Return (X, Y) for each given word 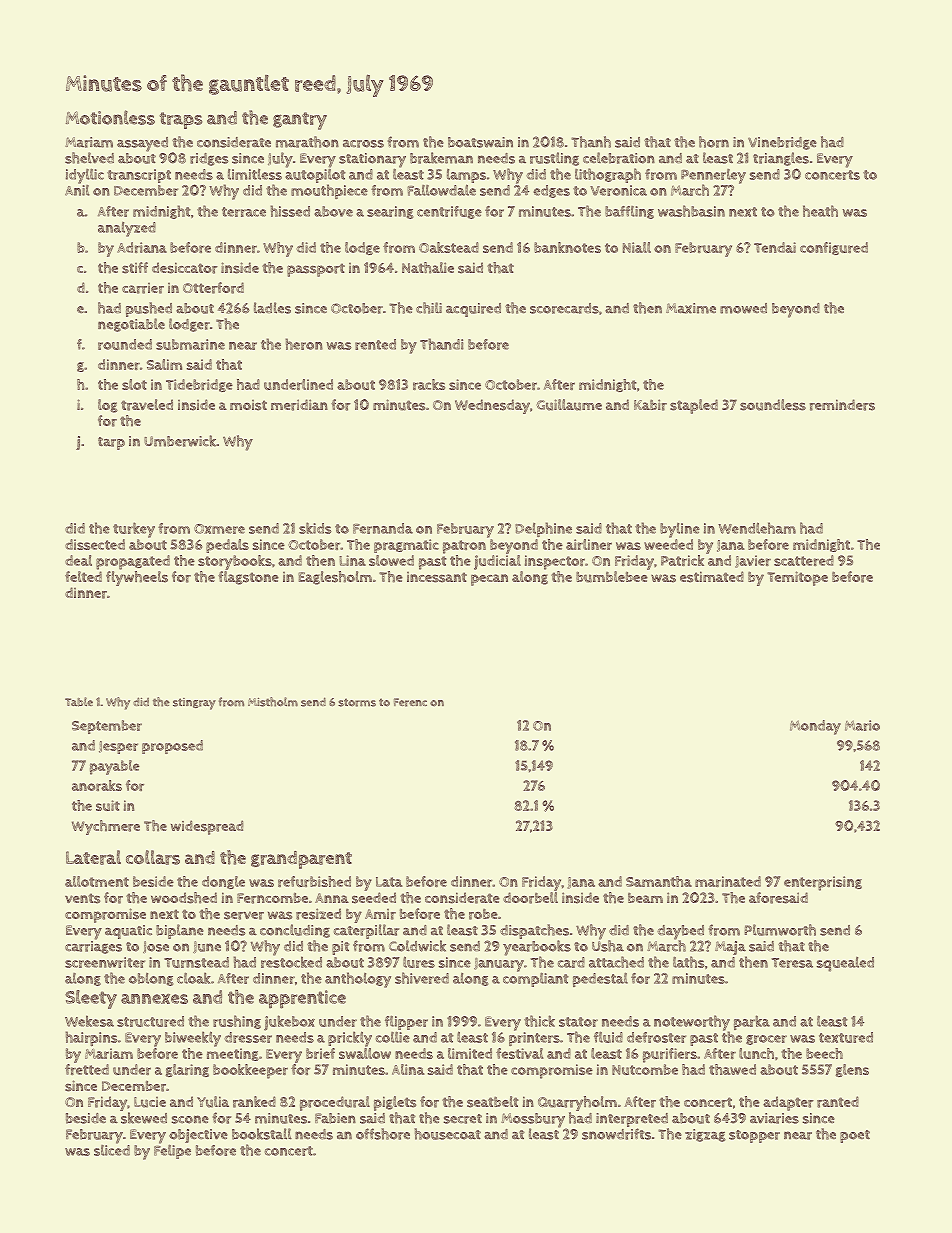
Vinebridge (782, 143)
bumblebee (612, 577)
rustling (554, 159)
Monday (815, 727)
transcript (139, 176)
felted (83, 576)
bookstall (262, 1134)
